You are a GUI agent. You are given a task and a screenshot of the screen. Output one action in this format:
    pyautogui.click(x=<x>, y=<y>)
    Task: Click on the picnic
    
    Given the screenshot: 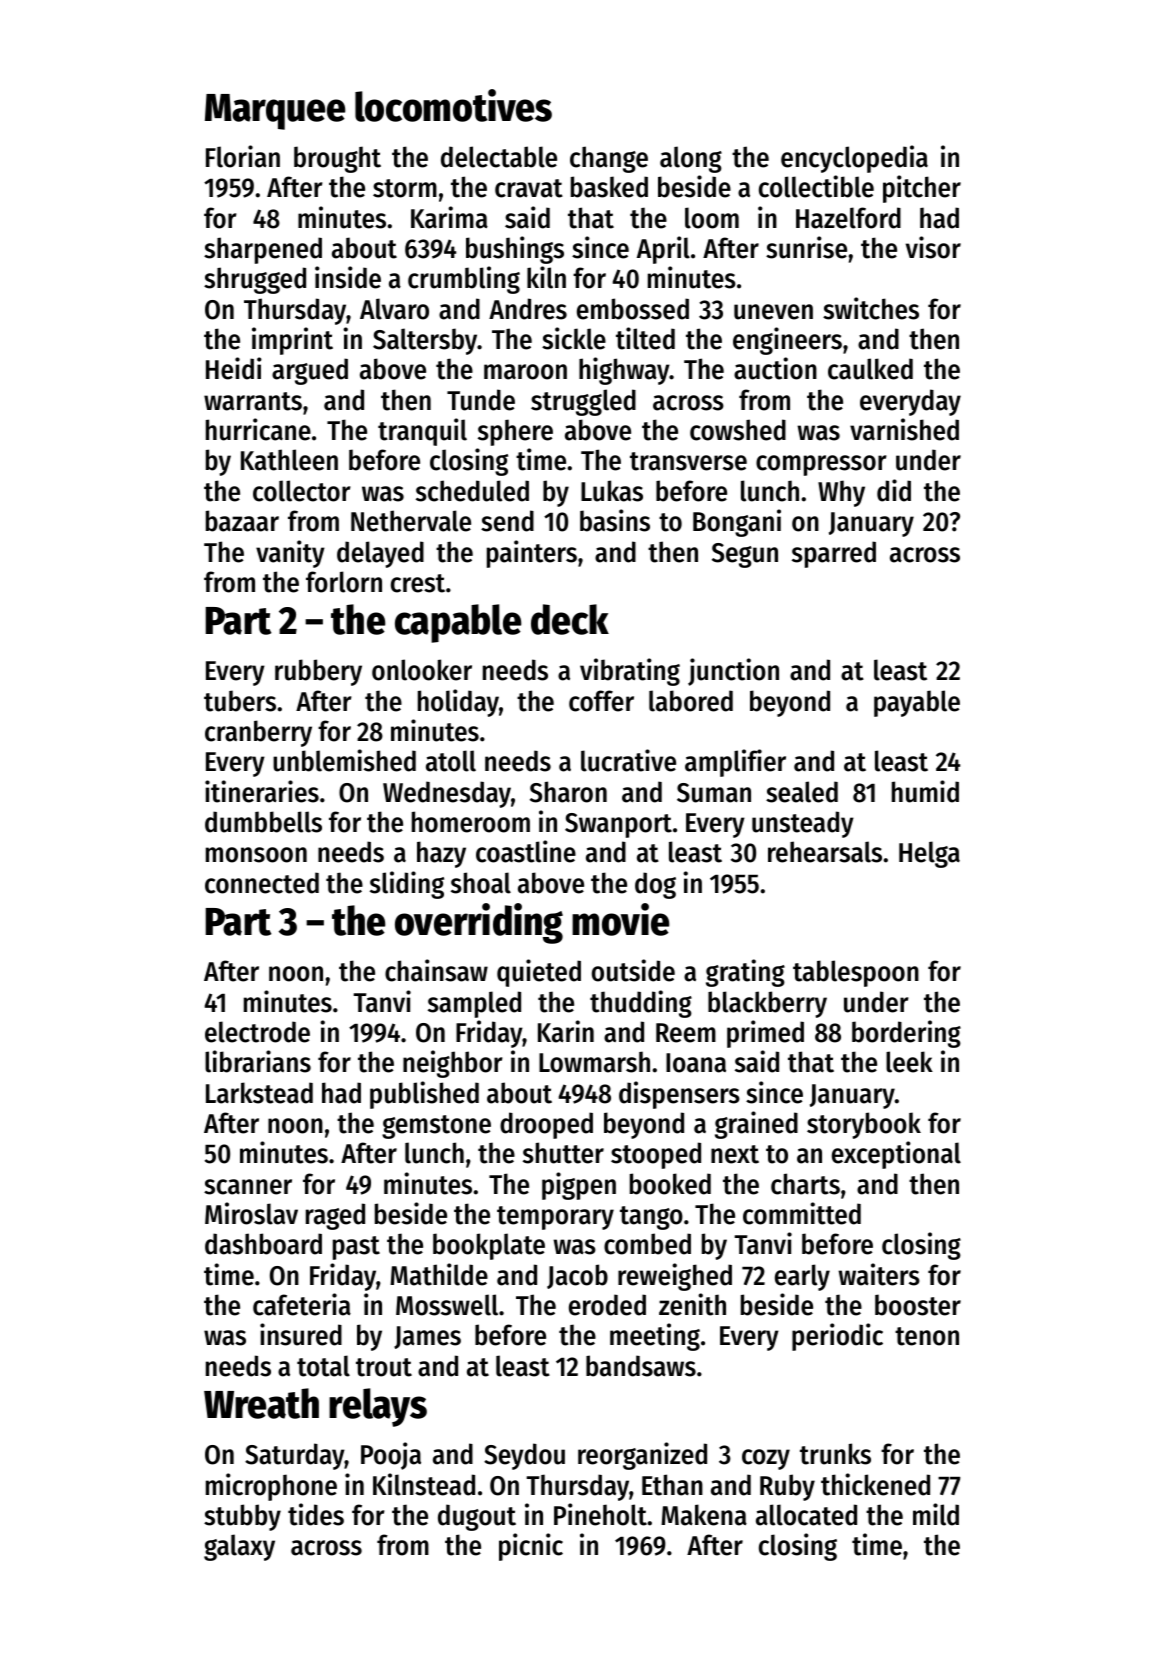 What is the action you would take?
    pyautogui.click(x=531, y=1547)
